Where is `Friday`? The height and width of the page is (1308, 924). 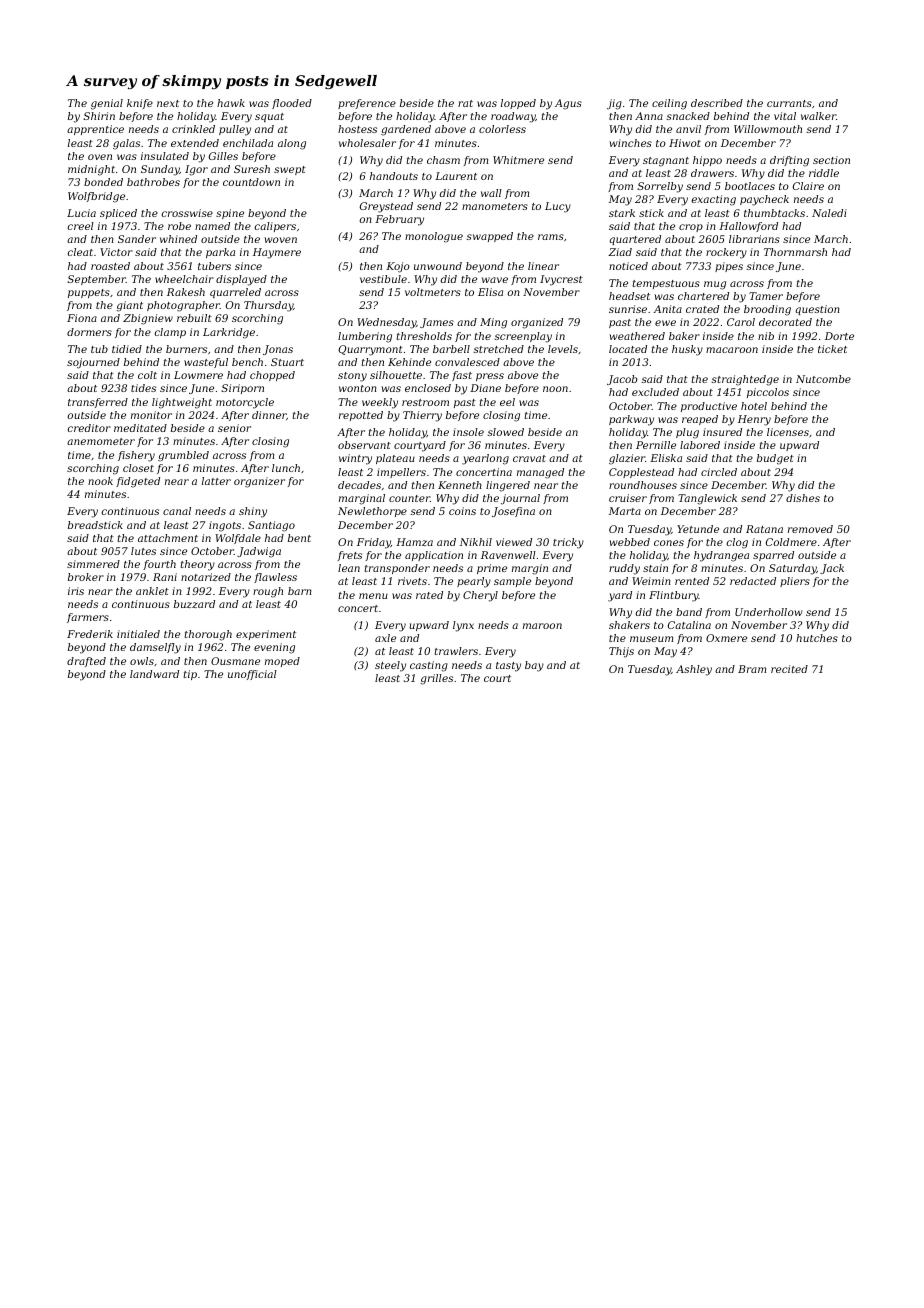 Friday is located at coordinates (374, 543).
